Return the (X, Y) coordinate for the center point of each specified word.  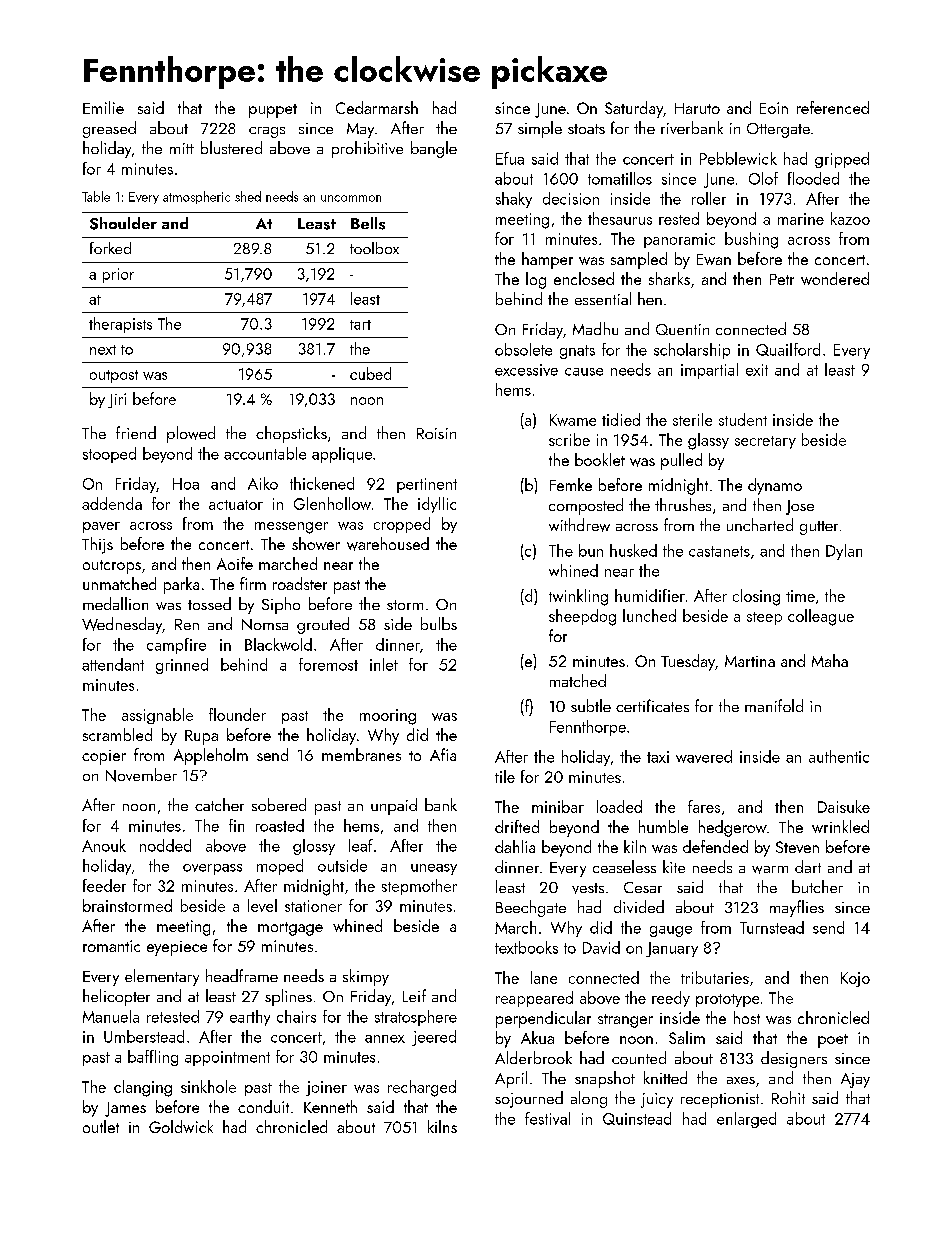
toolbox (374, 248)
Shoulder (123, 223)
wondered (835, 278)
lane (544, 977)
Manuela (111, 1016)
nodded (165, 845)
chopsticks (291, 434)
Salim (687, 1037)
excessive (526, 370)
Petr (782, 279)
